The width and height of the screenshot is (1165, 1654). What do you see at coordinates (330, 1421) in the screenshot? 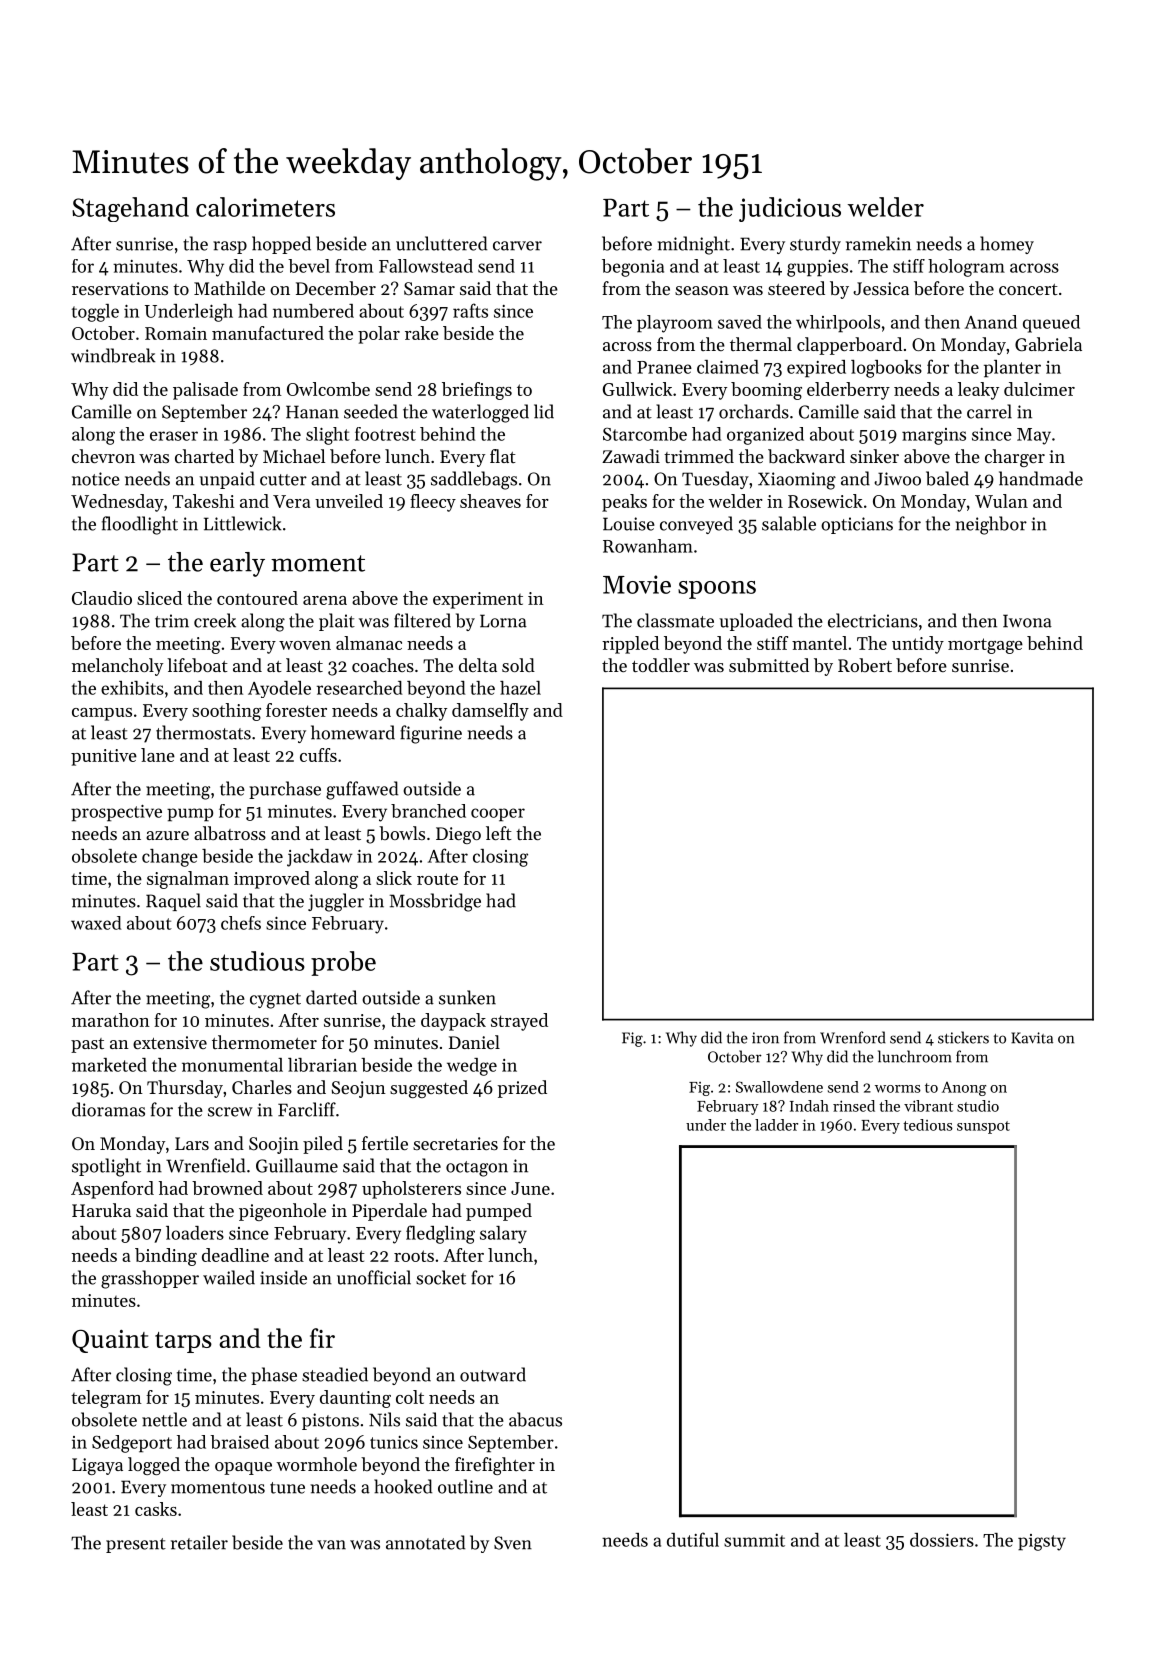
I see `pistons` at bounding box center [330, 1421].
